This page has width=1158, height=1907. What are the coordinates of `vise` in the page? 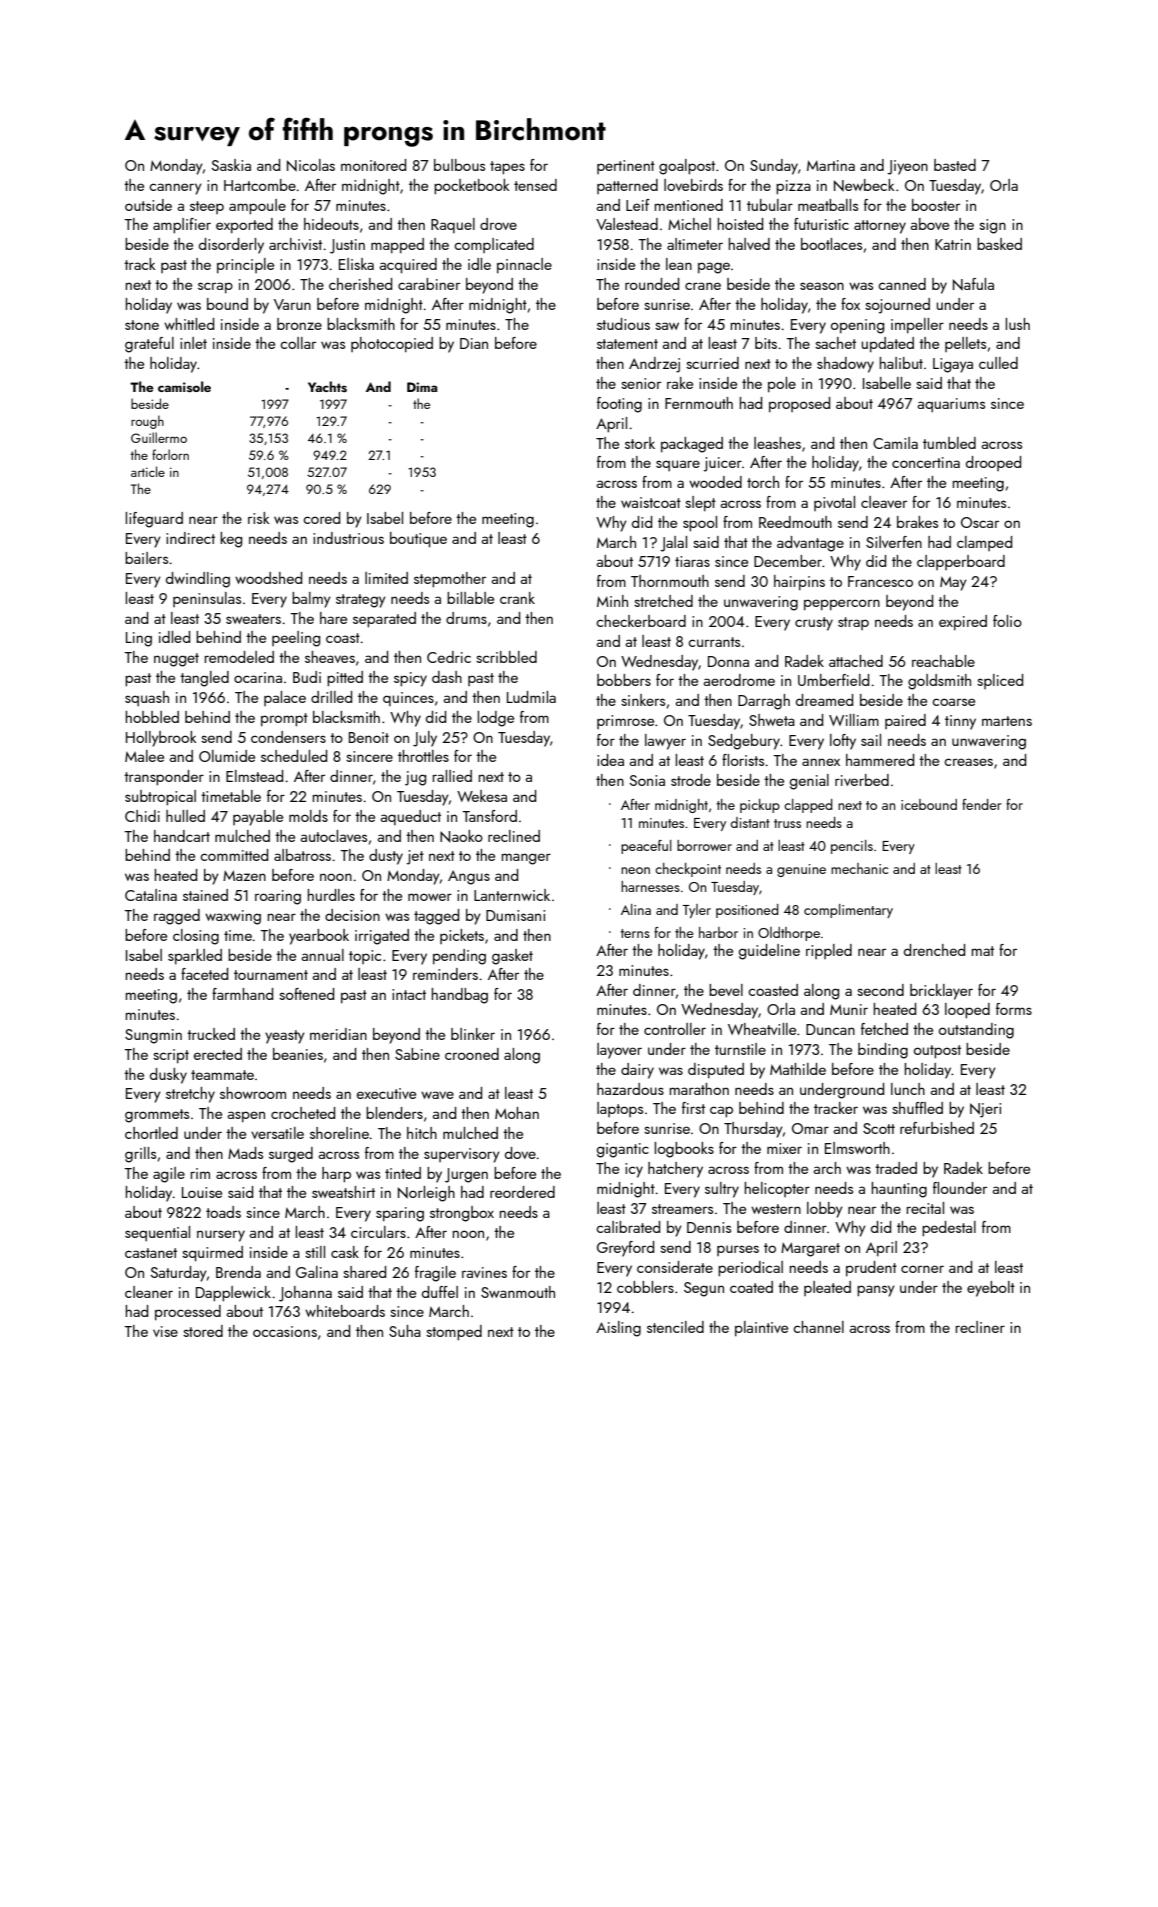 It's located at (165, 1331).
